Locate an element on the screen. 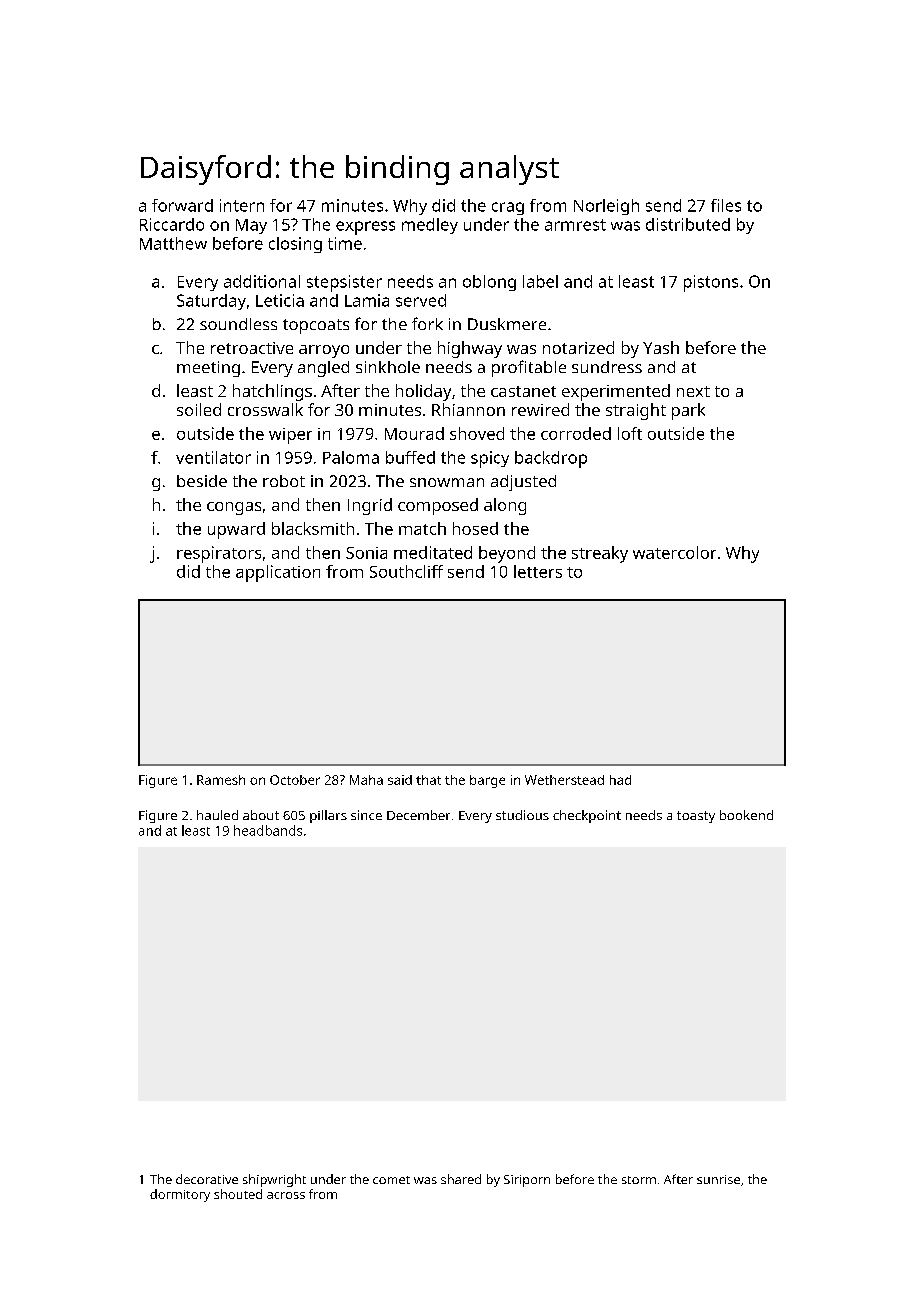 The image size is (924, 1314). hauled is located at coordinates (217, 815).
